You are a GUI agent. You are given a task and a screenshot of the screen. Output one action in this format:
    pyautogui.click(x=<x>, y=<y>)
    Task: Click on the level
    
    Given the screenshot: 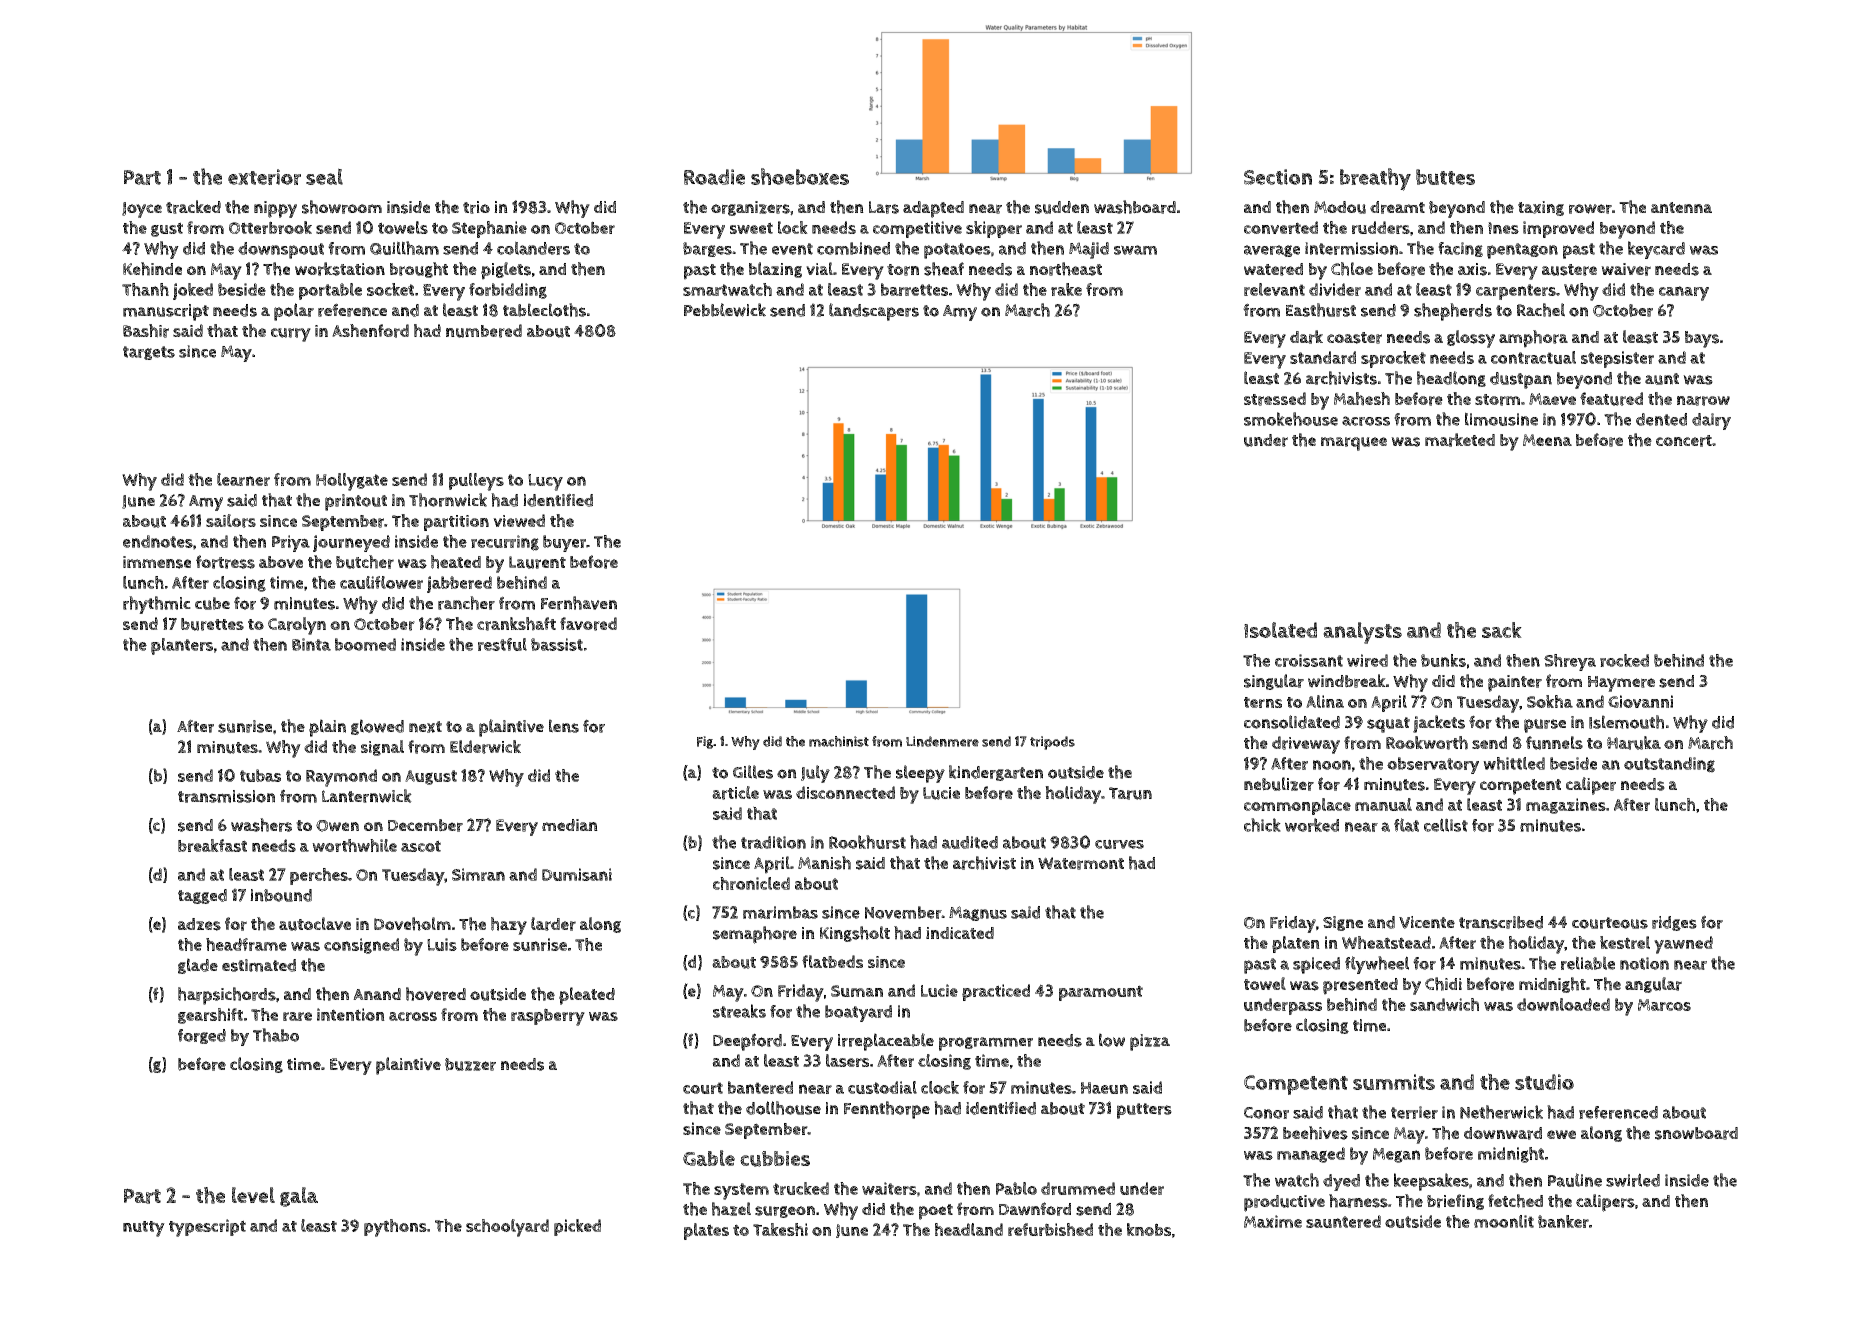 What is the action you would take?
    pyautogui.click(x=253, y=1195)
